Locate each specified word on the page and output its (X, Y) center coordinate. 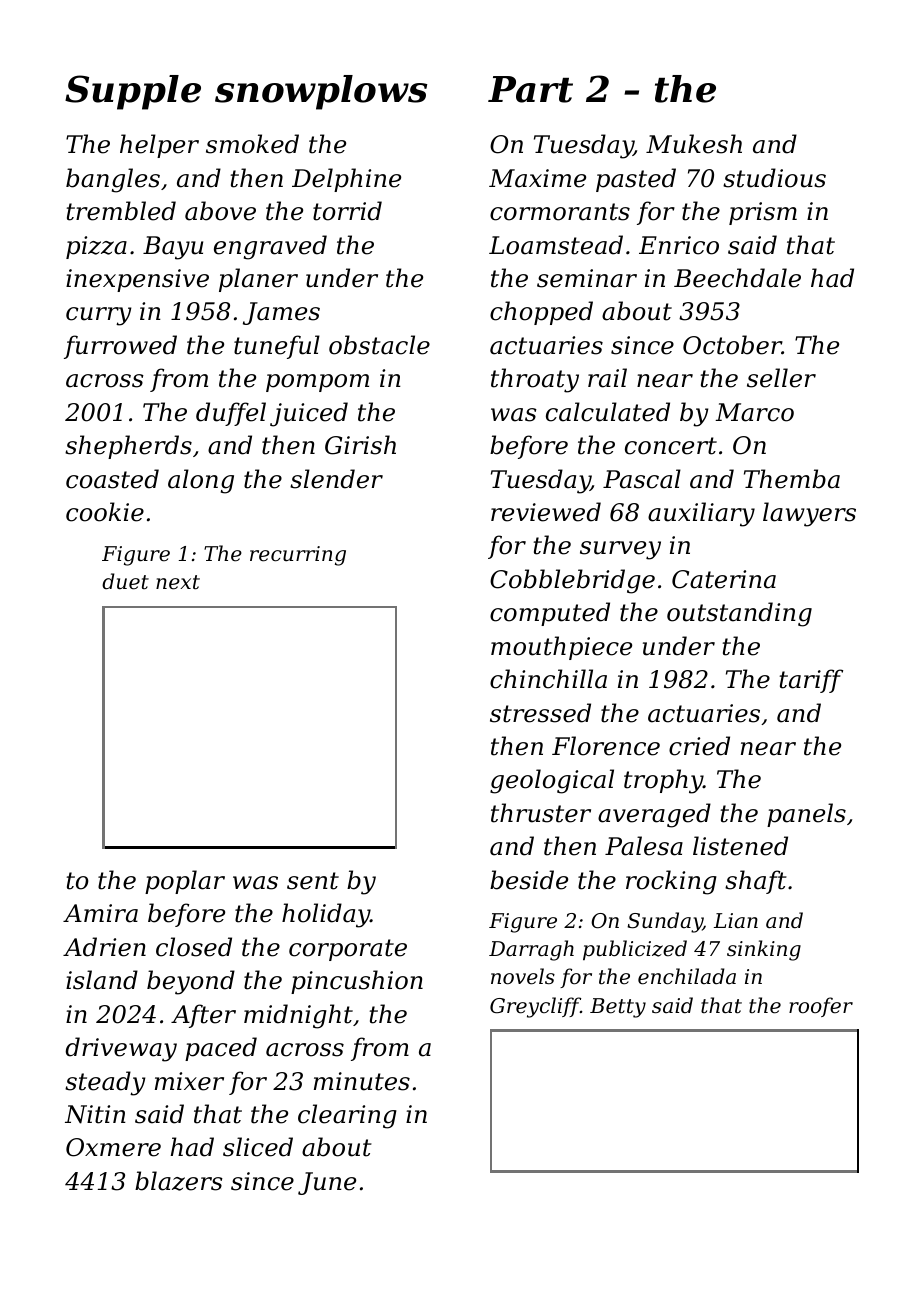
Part (530, 89)
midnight (298, 1016)
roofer (821, 1007)
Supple (133, 92)
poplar (185, 882)
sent (313, 881)
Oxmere (113, 1147)
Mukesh (694, 144)
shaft (756, 882)
